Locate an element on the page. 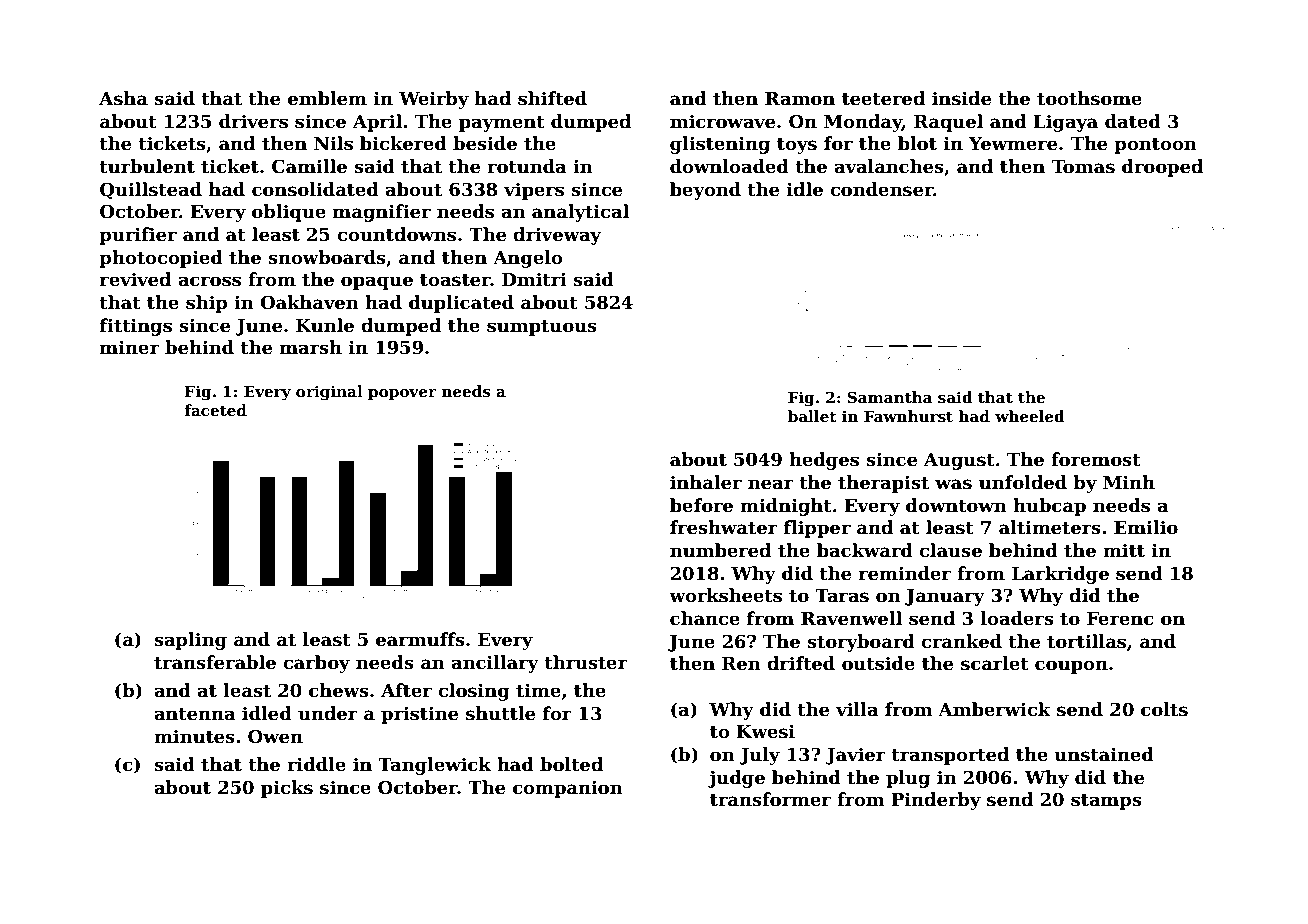 This image has height=924, width=1308. faceted is located at coordinates (216, 410).
